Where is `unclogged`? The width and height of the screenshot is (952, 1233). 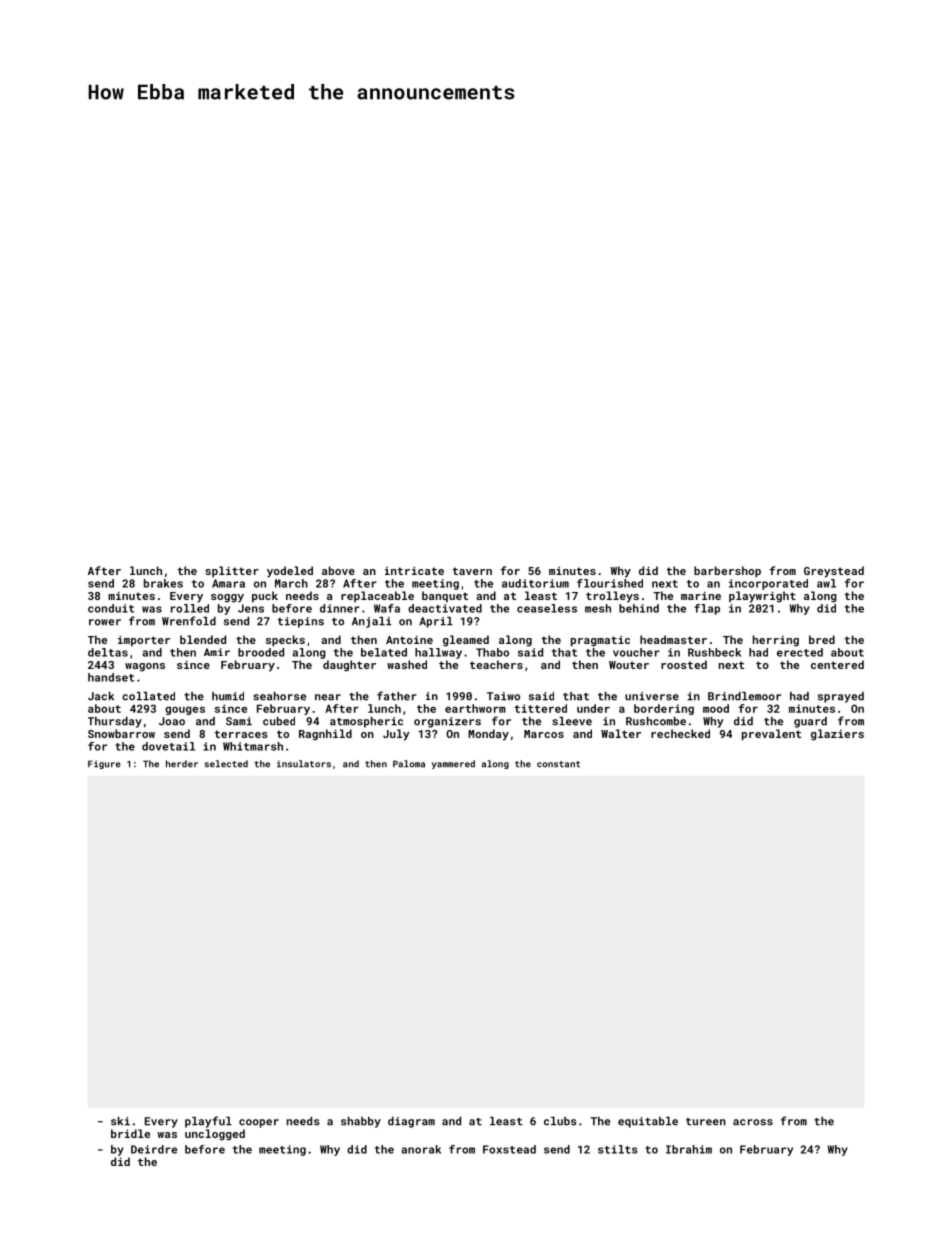 unclogged is located at coordinates (215, 1135).
